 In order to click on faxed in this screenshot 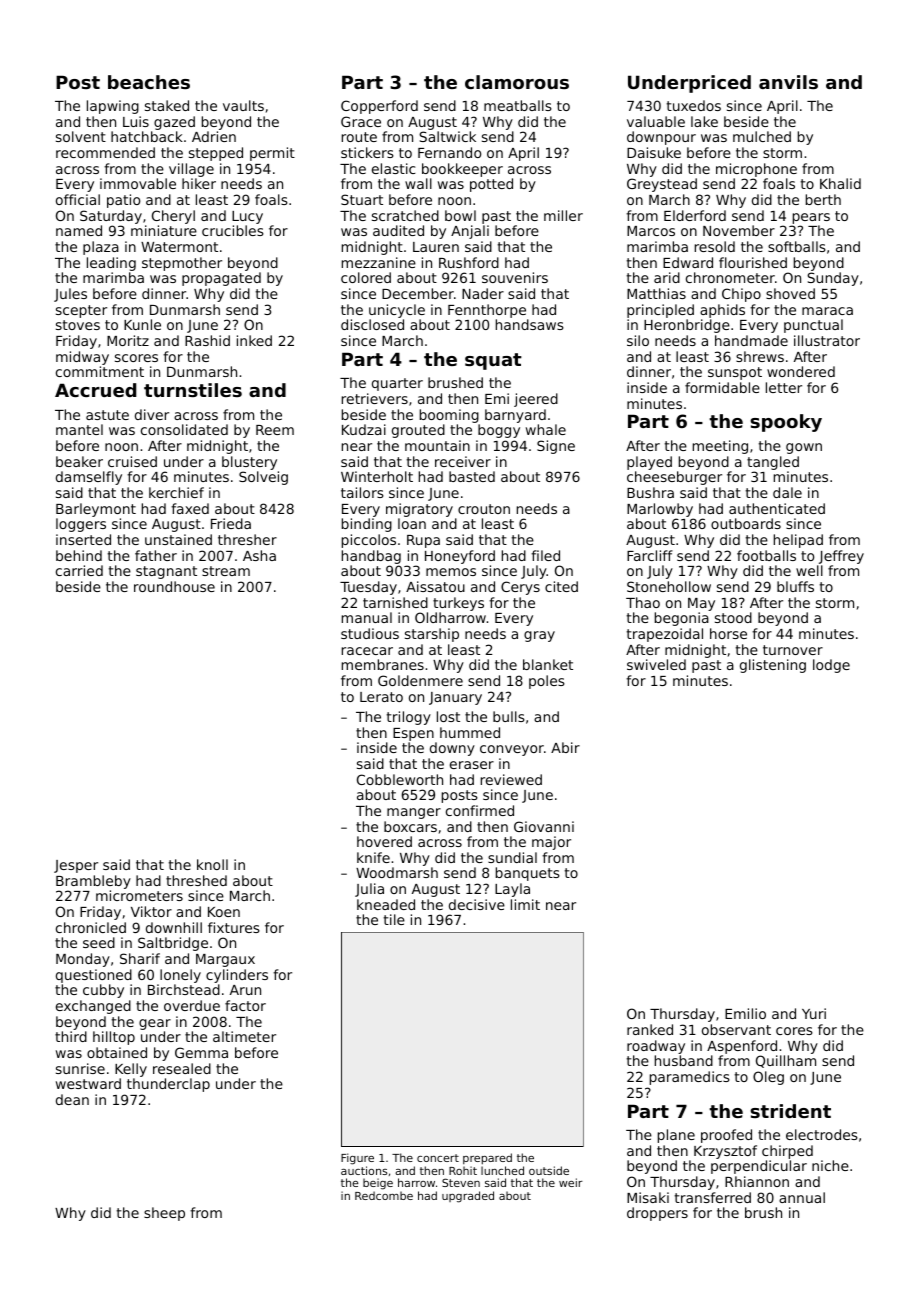, I will do `click(190, 508)`.
